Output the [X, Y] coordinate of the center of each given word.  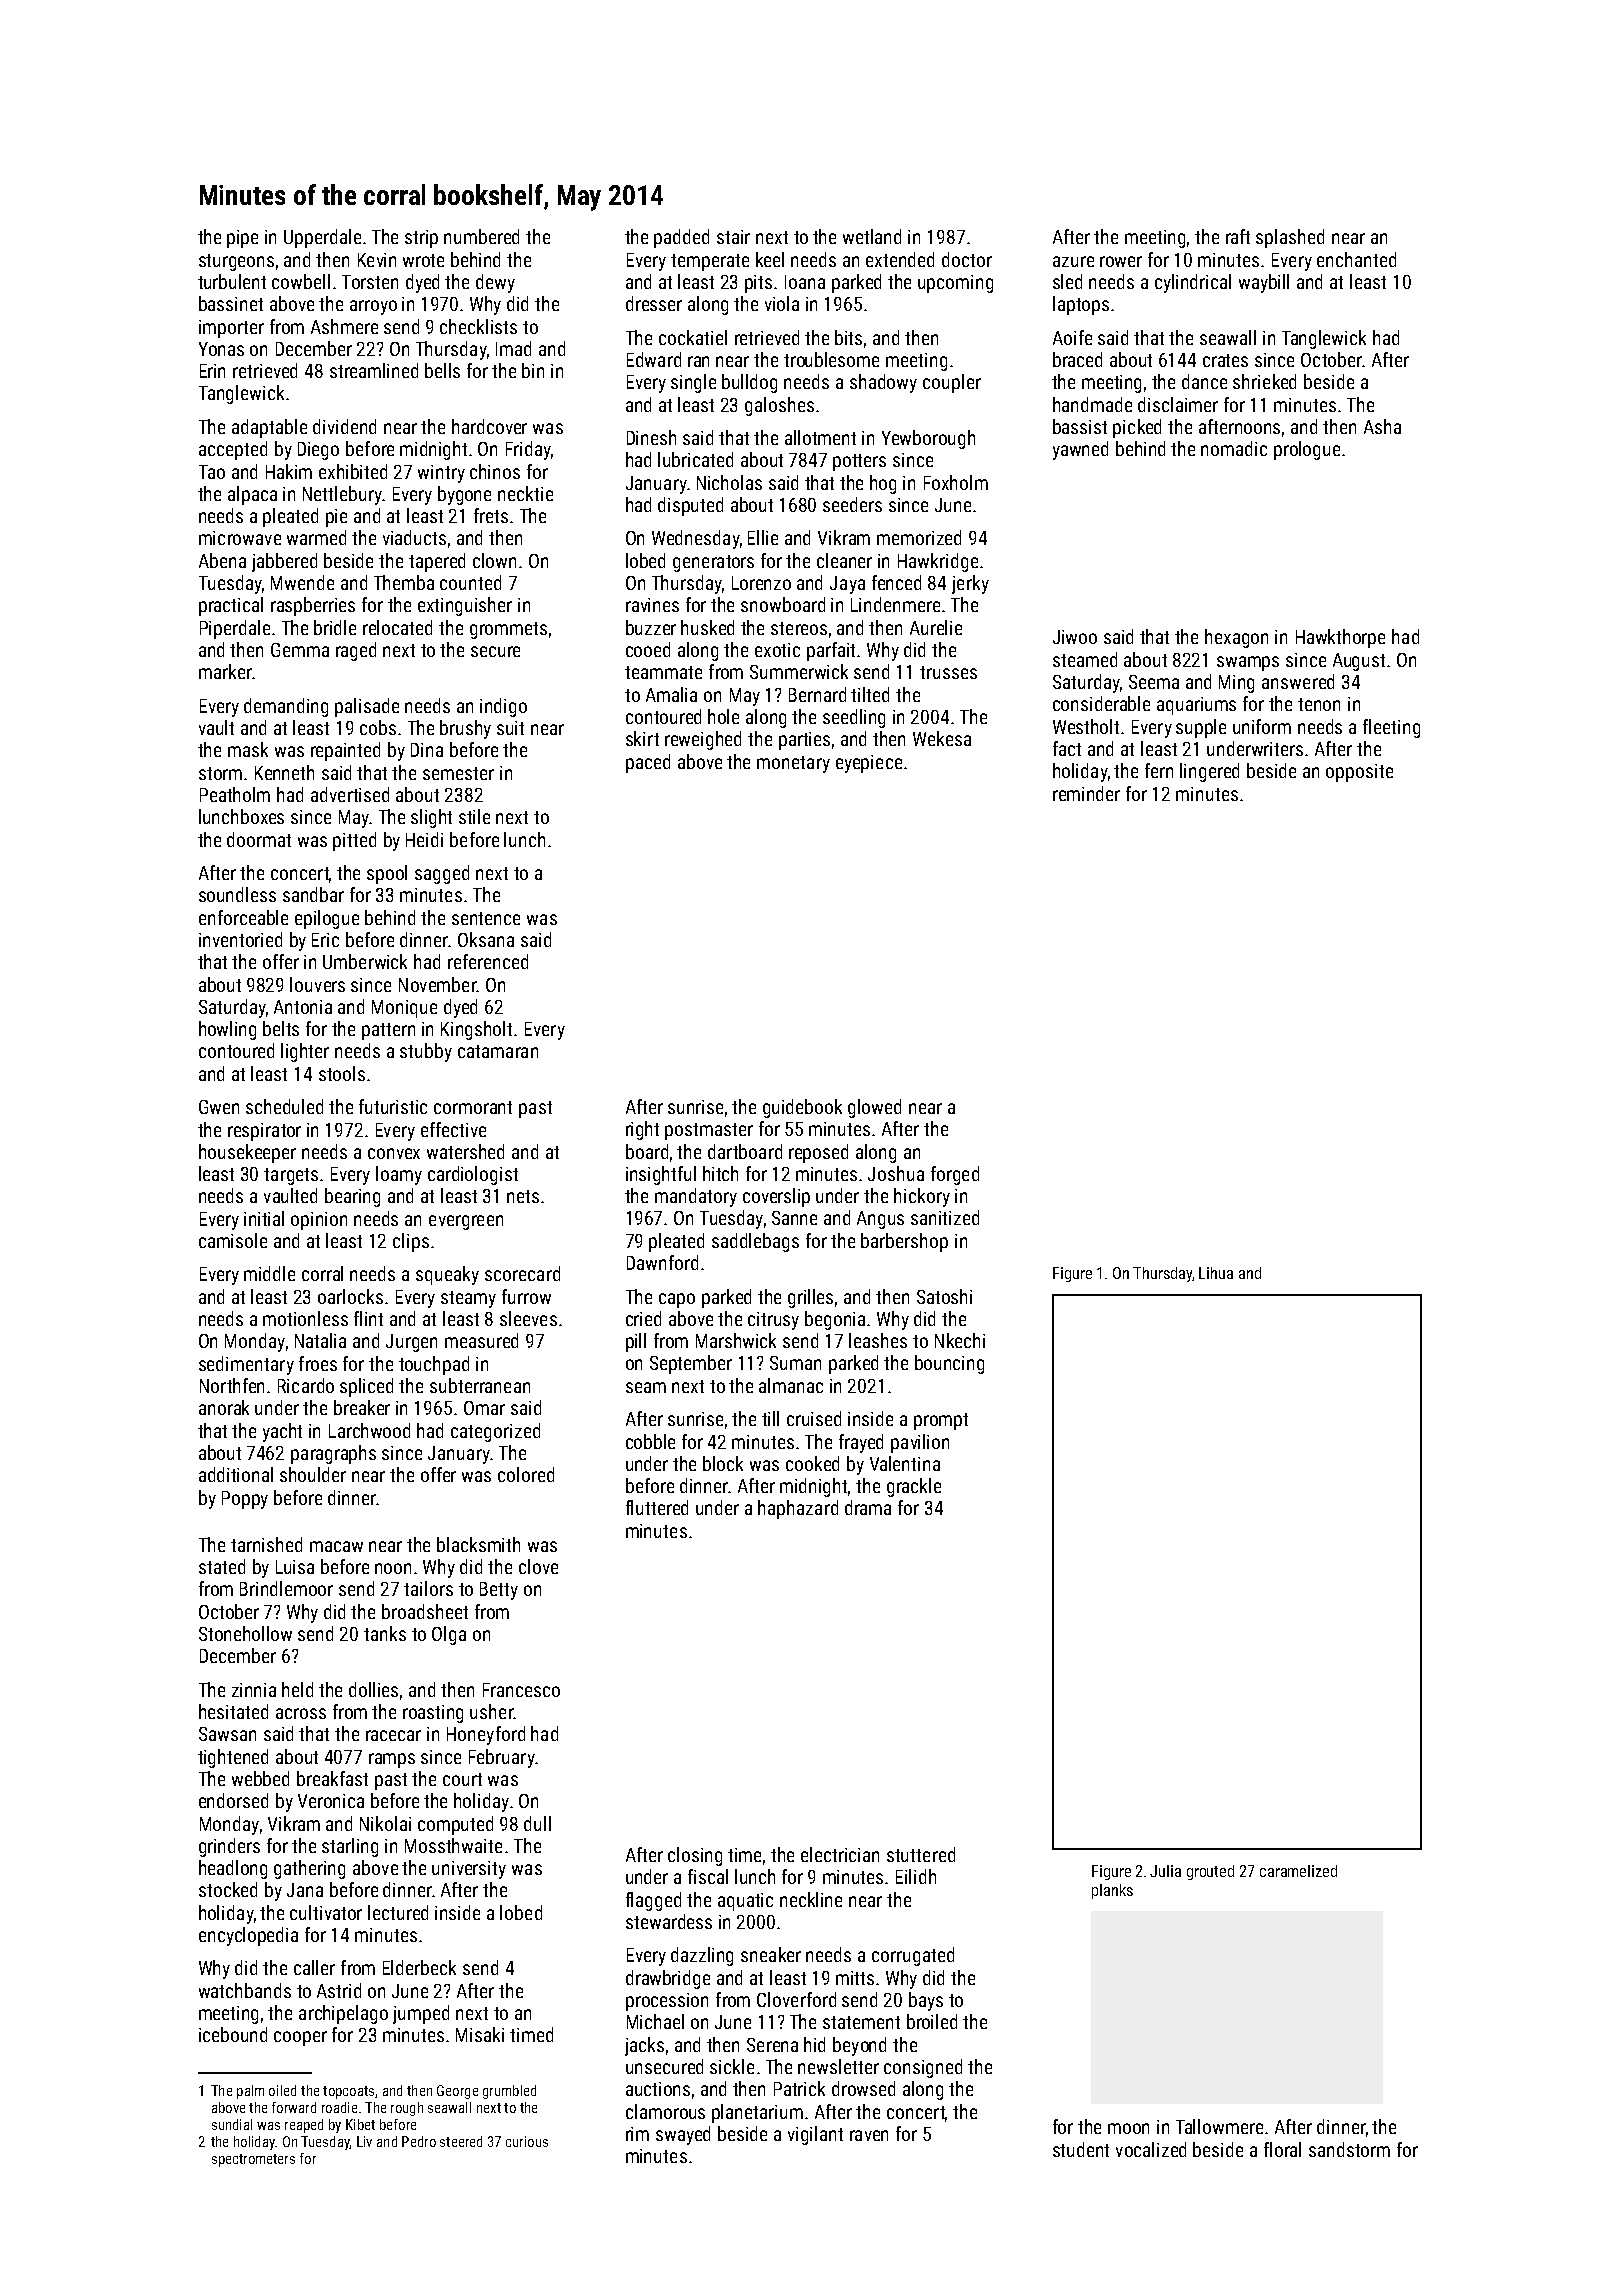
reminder [1086, 793]
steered [461, 2141]
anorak [224, 1407]
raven [869, 2135]
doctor [967, 259]
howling [227, 1030]
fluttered [657, 1507]
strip [421, 239]
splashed [1290, 238]
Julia [1165, 1871]
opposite [1359, 773]
